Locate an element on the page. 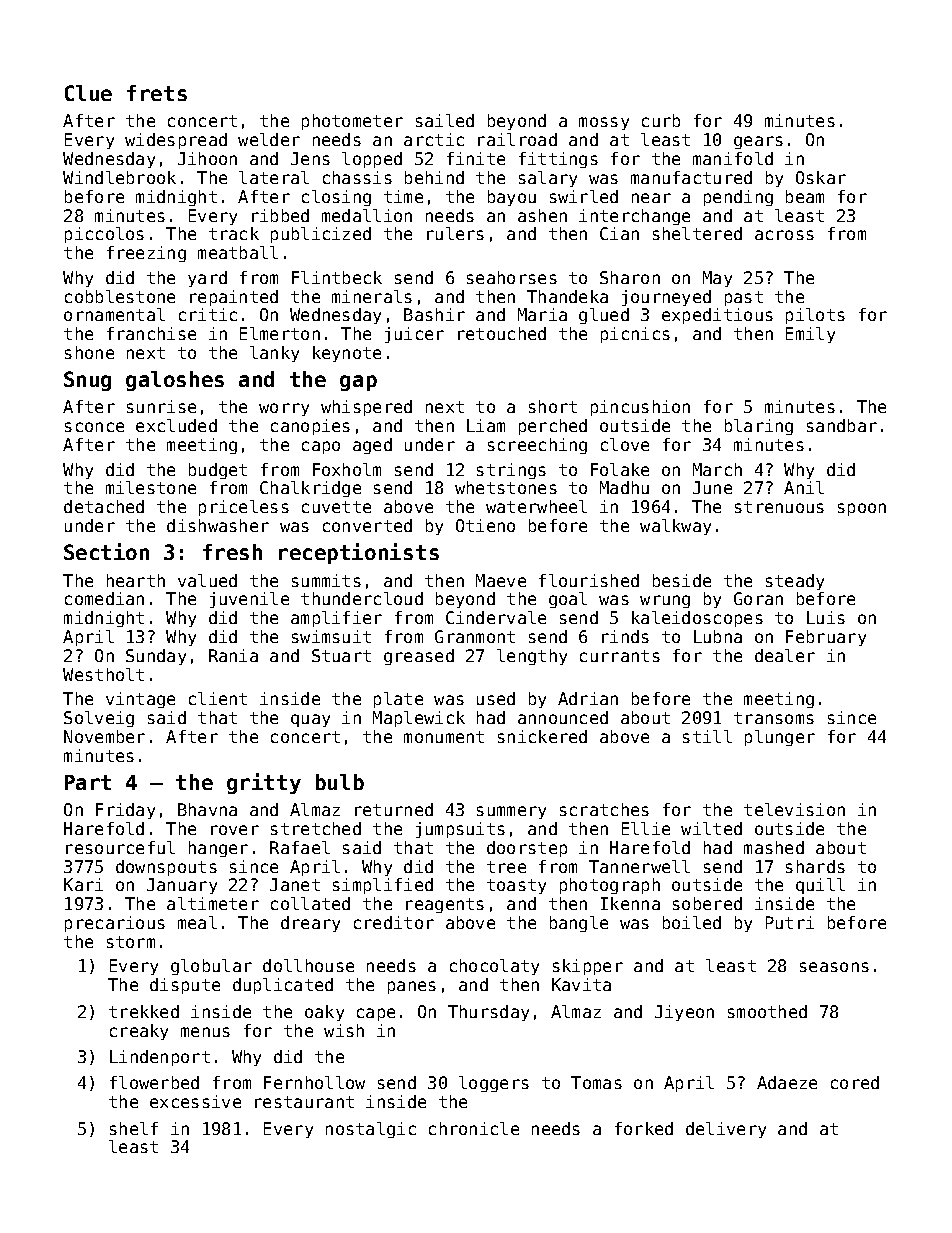  Part is located at coordinates (88, 782).
